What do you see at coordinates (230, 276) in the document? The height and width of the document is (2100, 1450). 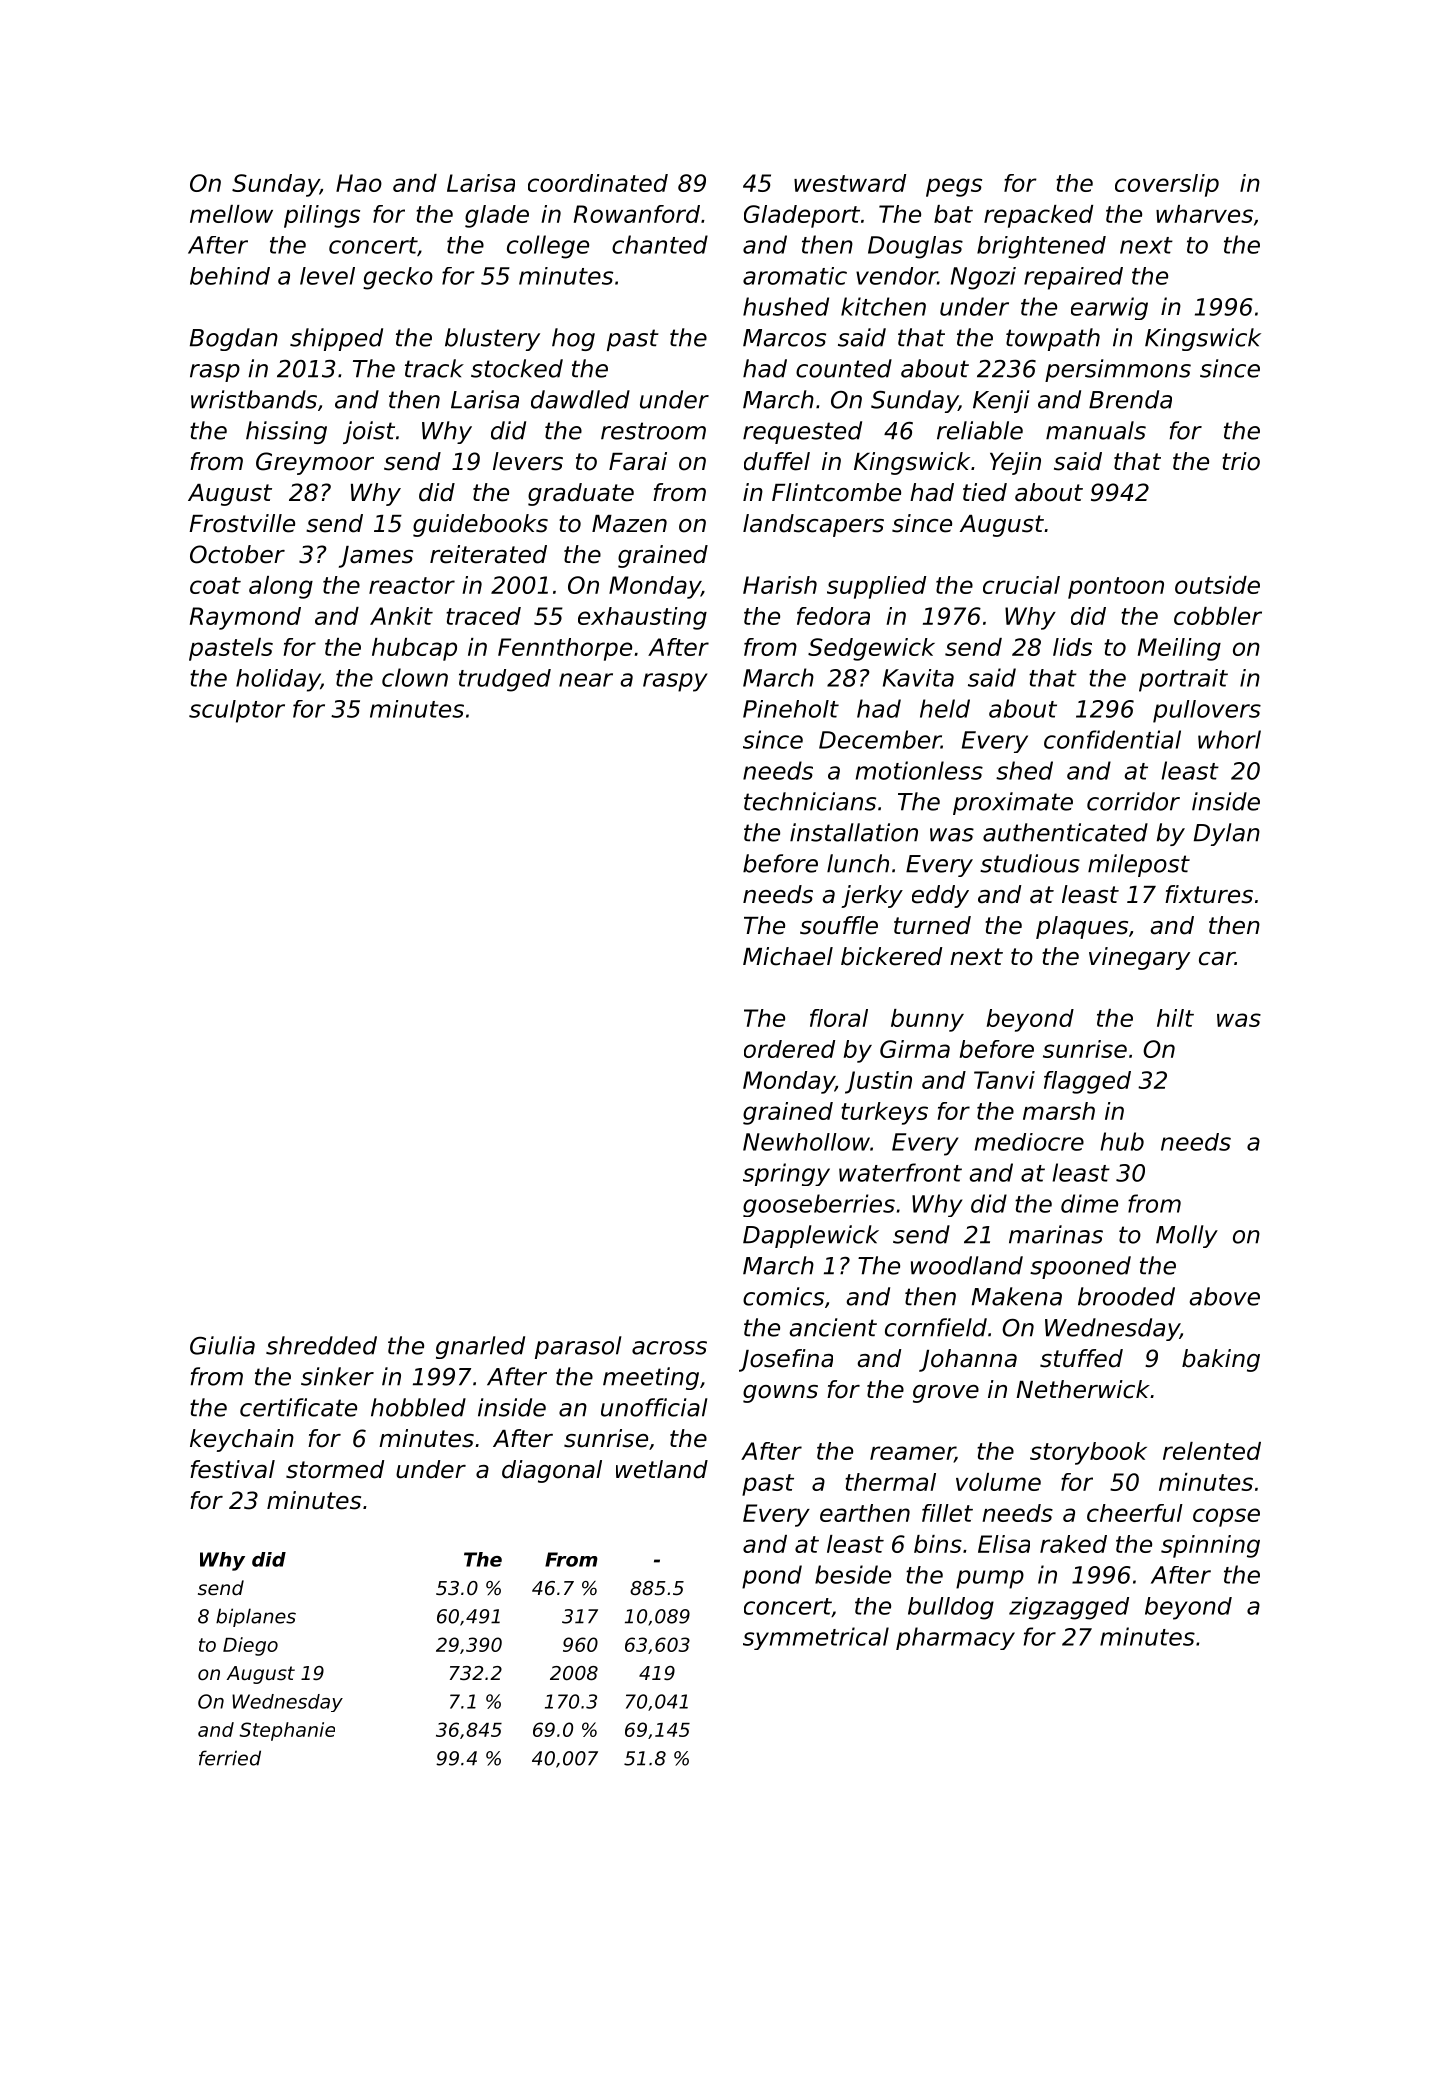 I see `behind` at bounding box center [230, 276].
